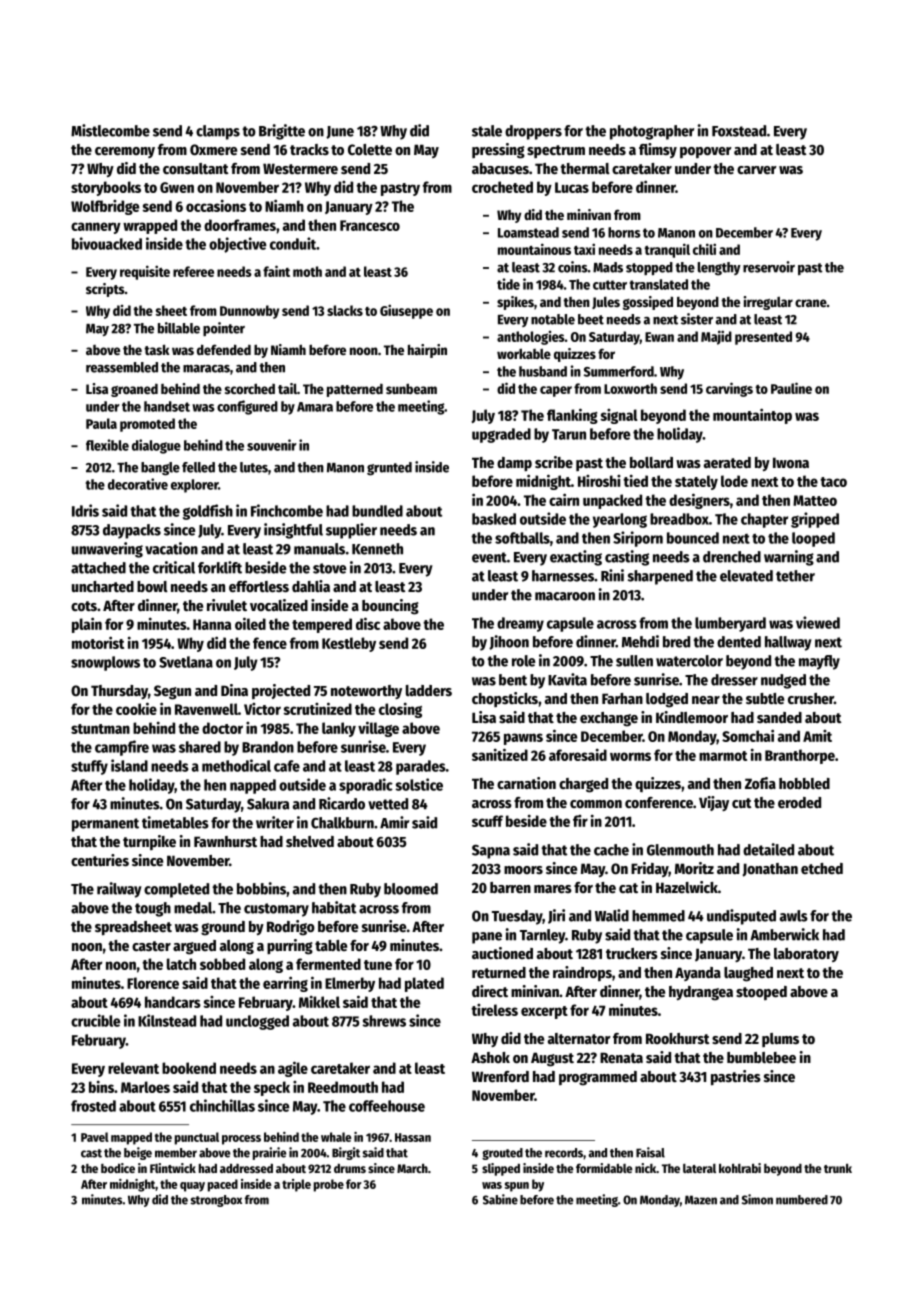  Describe the element at coordinates (387, 1106) in the screenshot. I see `coffeehouse` at that location.
